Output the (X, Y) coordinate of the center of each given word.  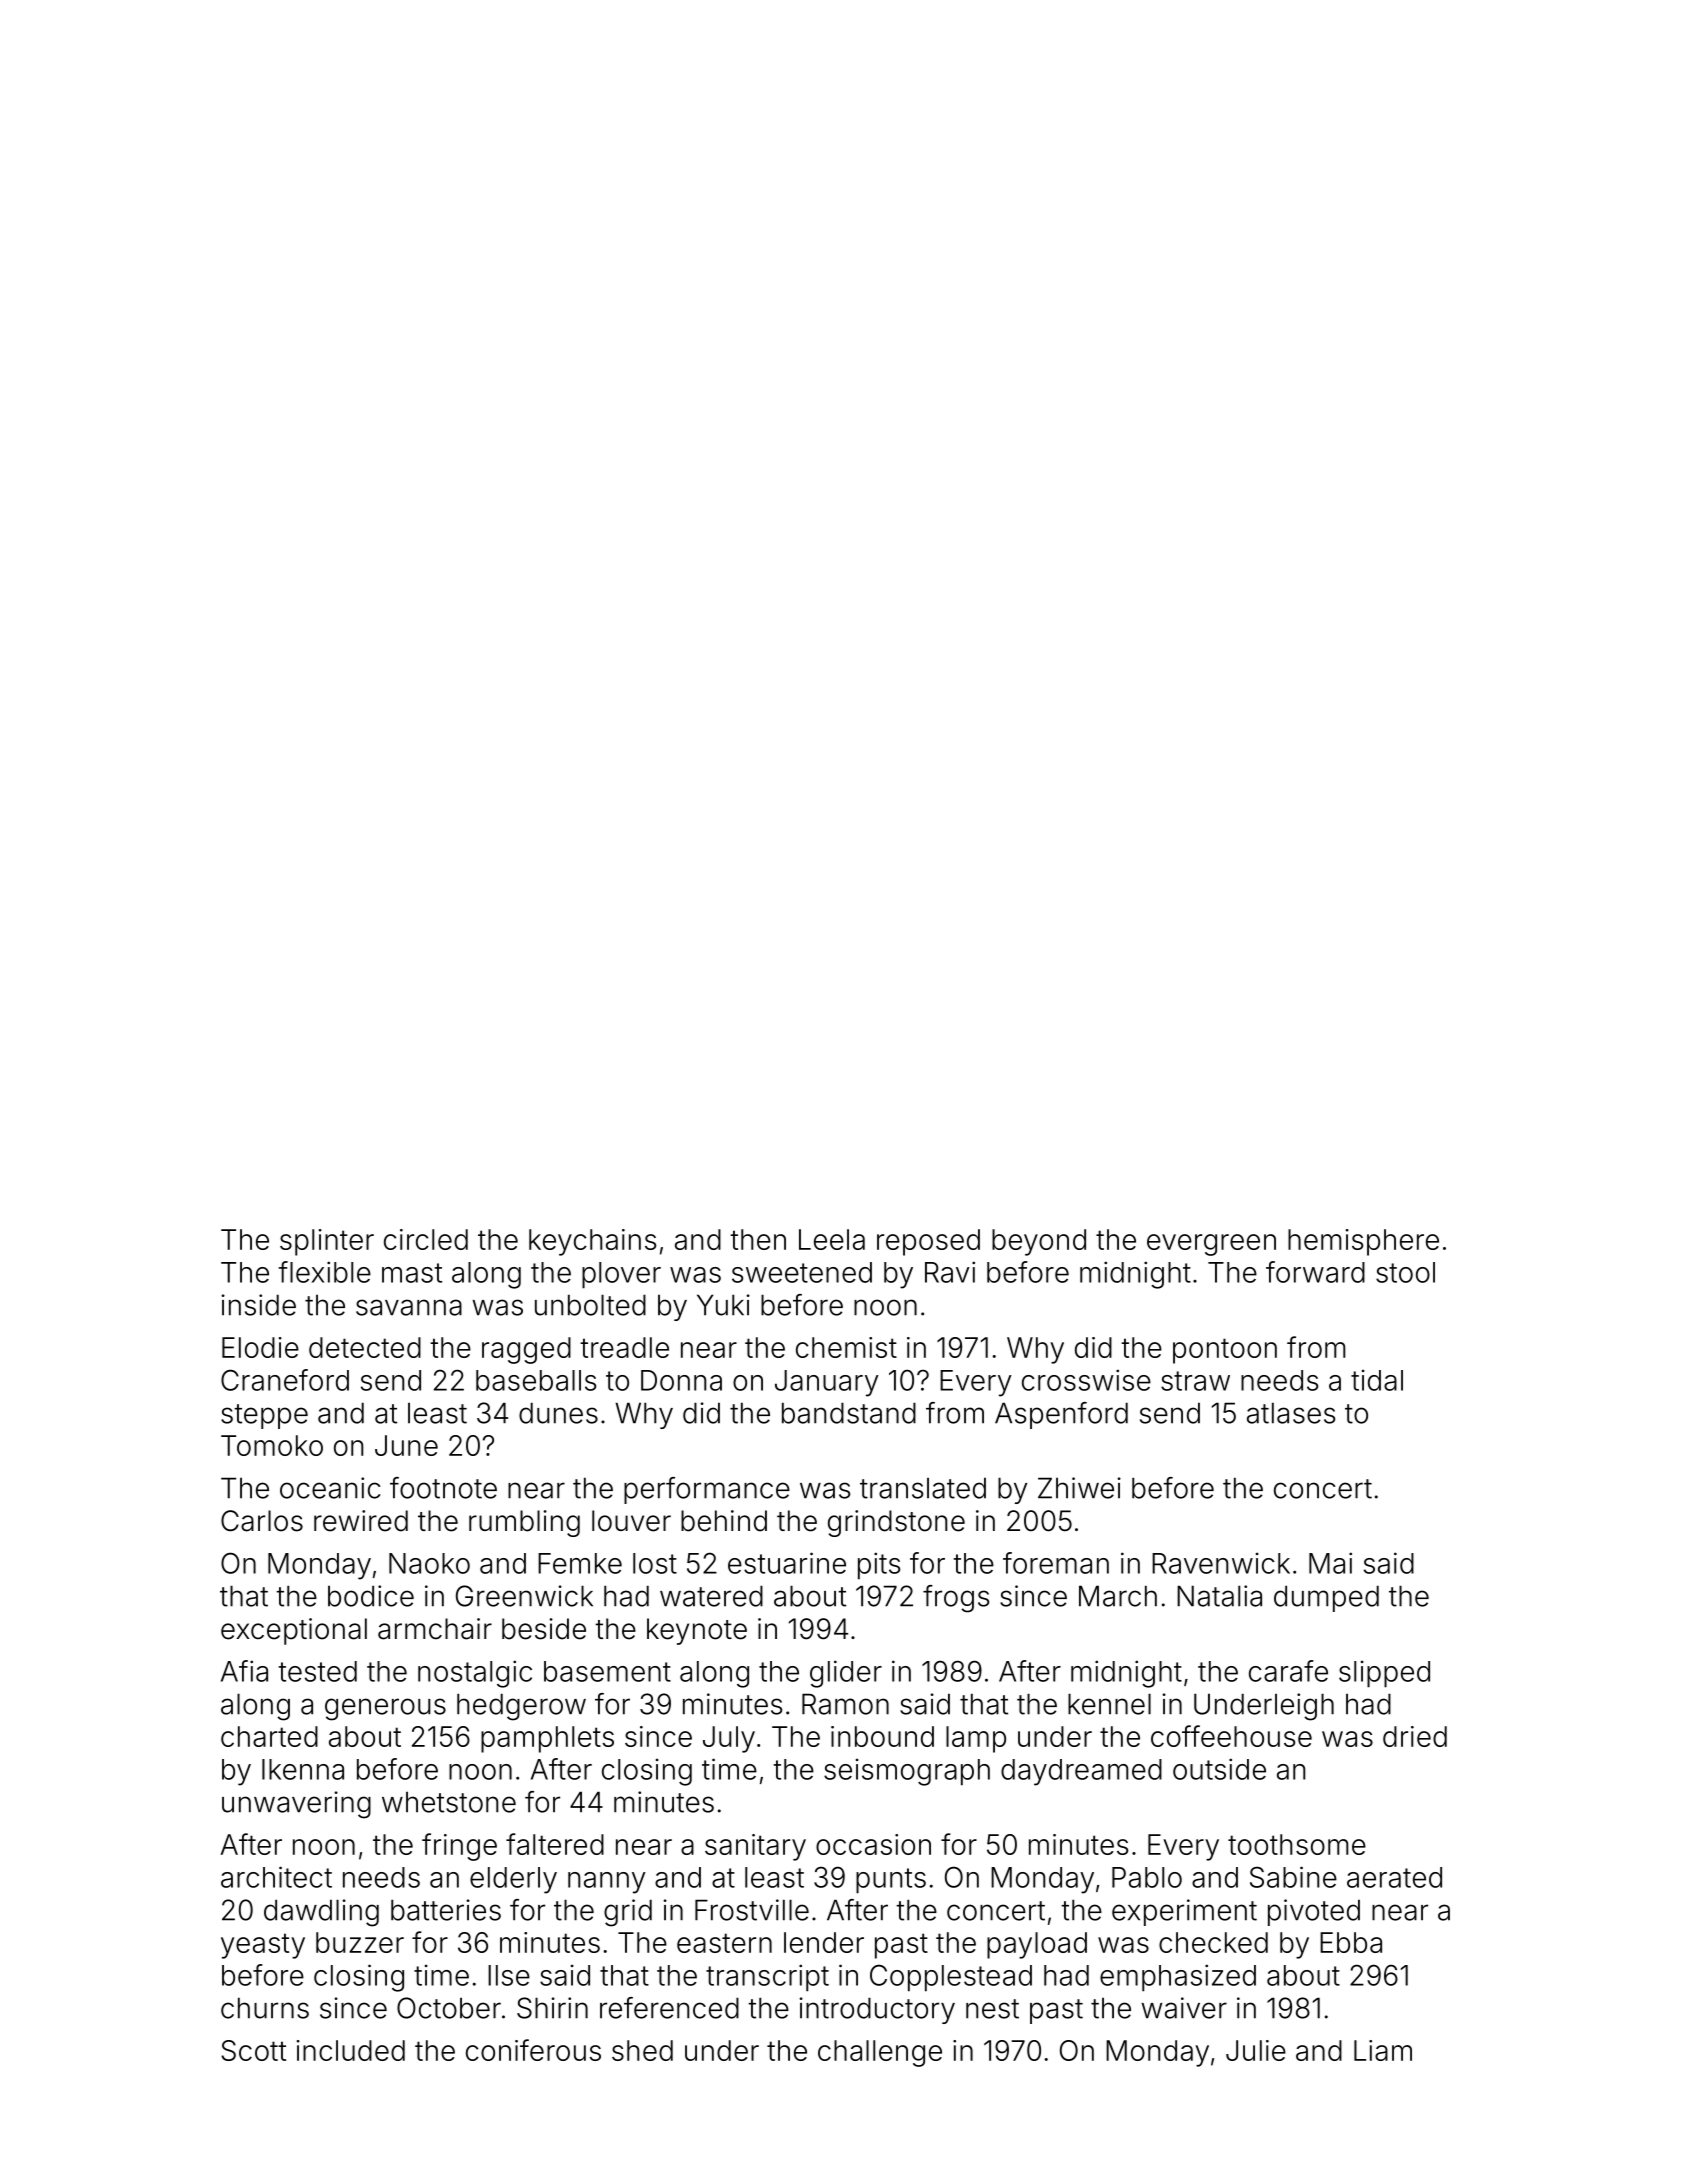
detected (365, 1347)
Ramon (845, 1704)
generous (385, 1709)
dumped (1326, 1598)
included (351, 2050)
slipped (1384, 1674)
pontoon (1225, 1351)
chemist (846, 1347)
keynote (697, 1631)
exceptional (294, 1631)
